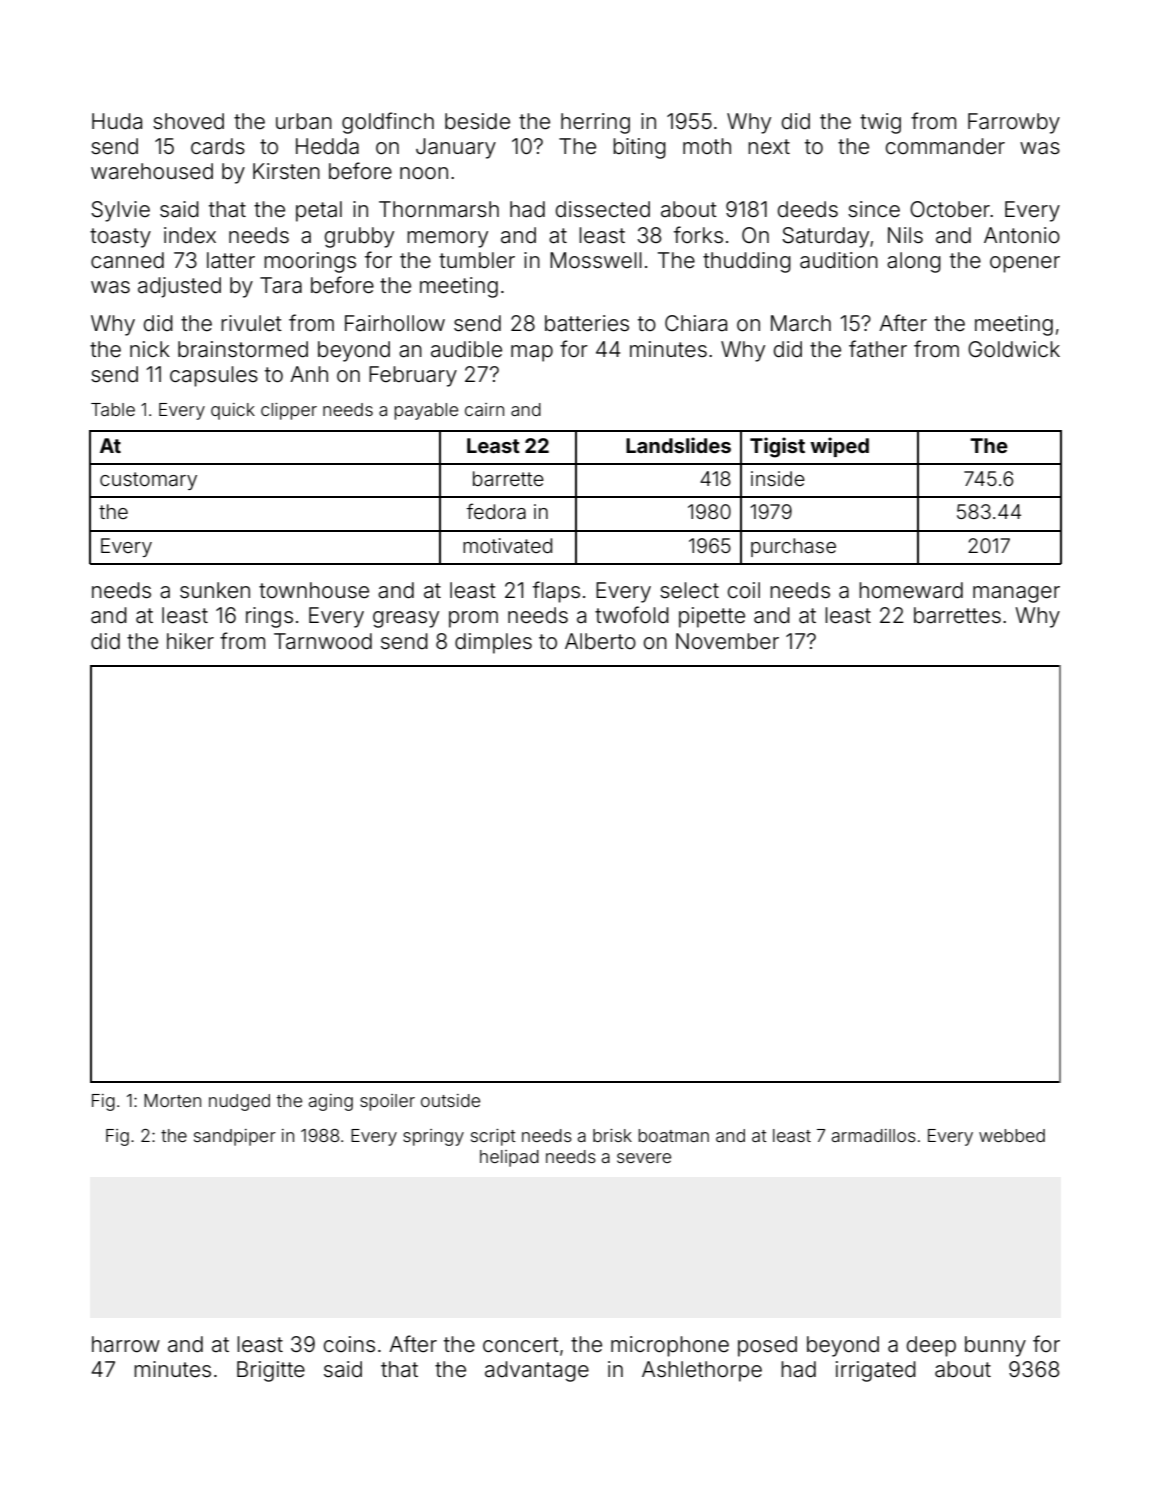  What do you see at coordinates (532, 353) in the screenshot?
I see `map` at bounding box center [532, 353].
